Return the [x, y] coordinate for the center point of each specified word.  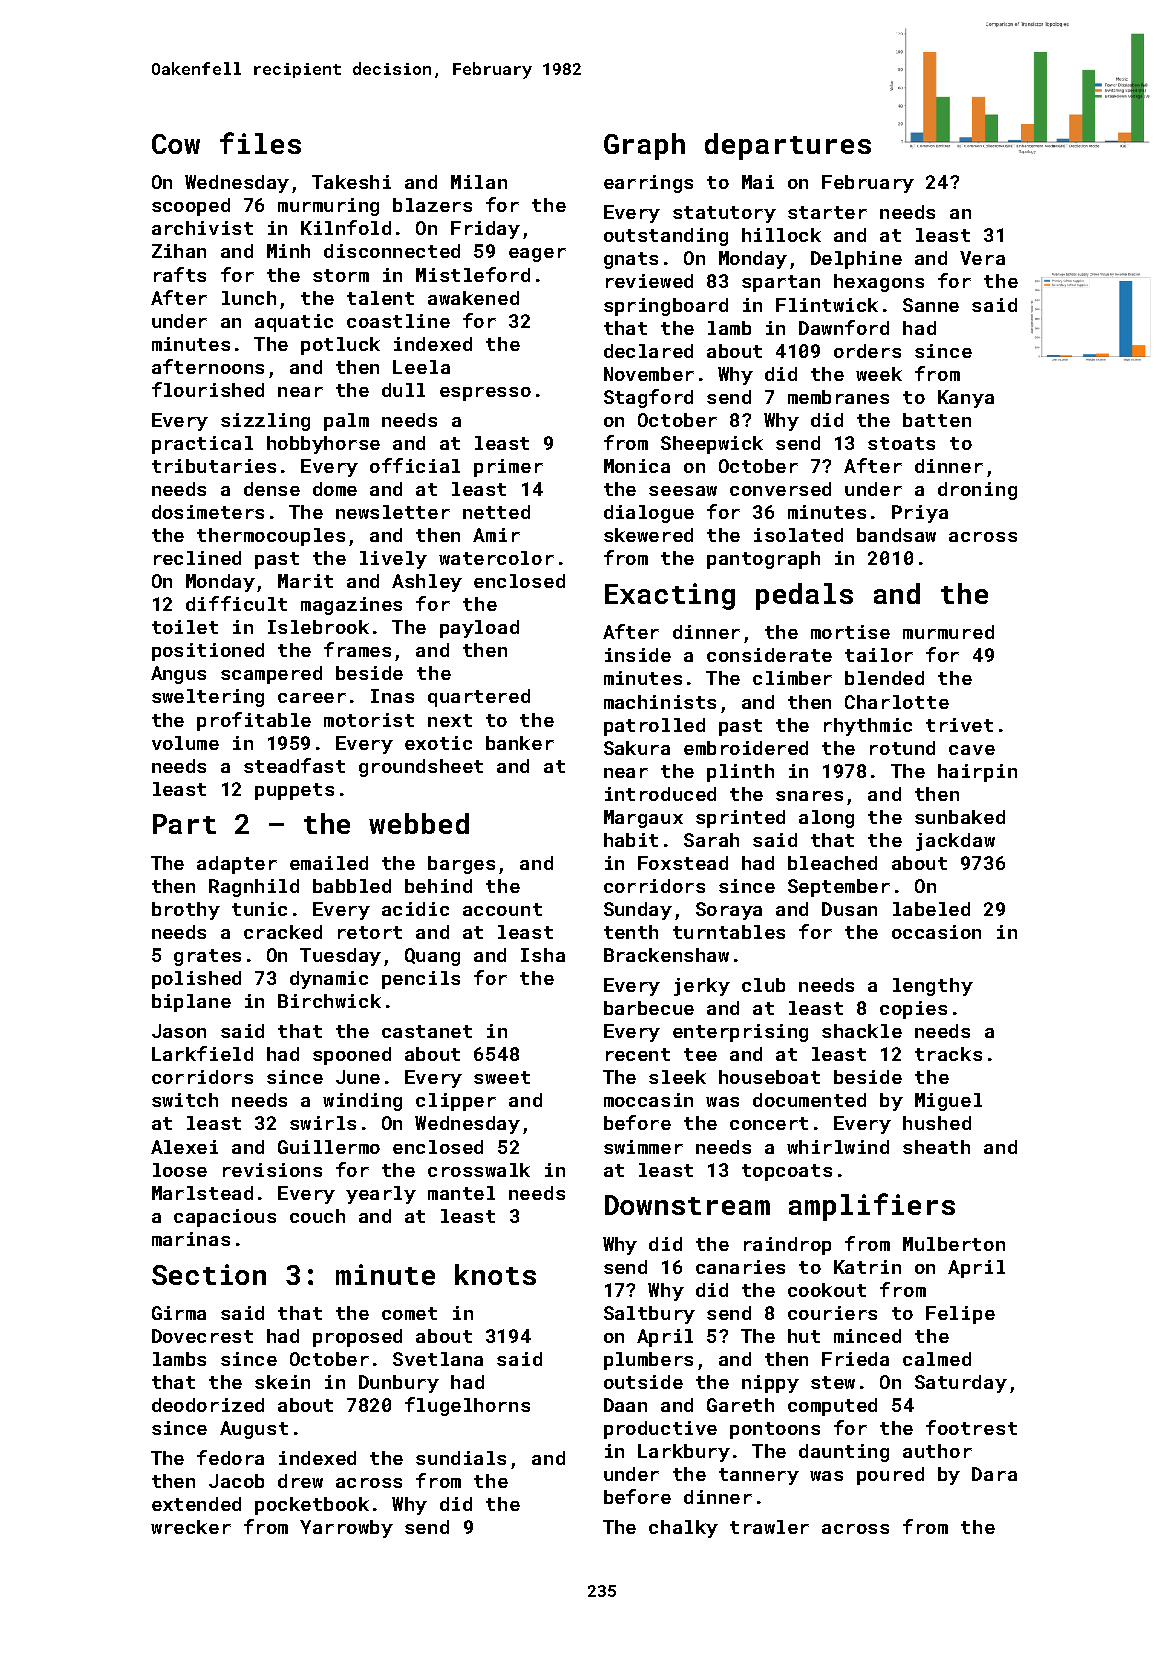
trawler [769, 1527]
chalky [683, 1529]
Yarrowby [346, 1529]
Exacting [670, 596]
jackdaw [955, 842]
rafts [180, 274]
